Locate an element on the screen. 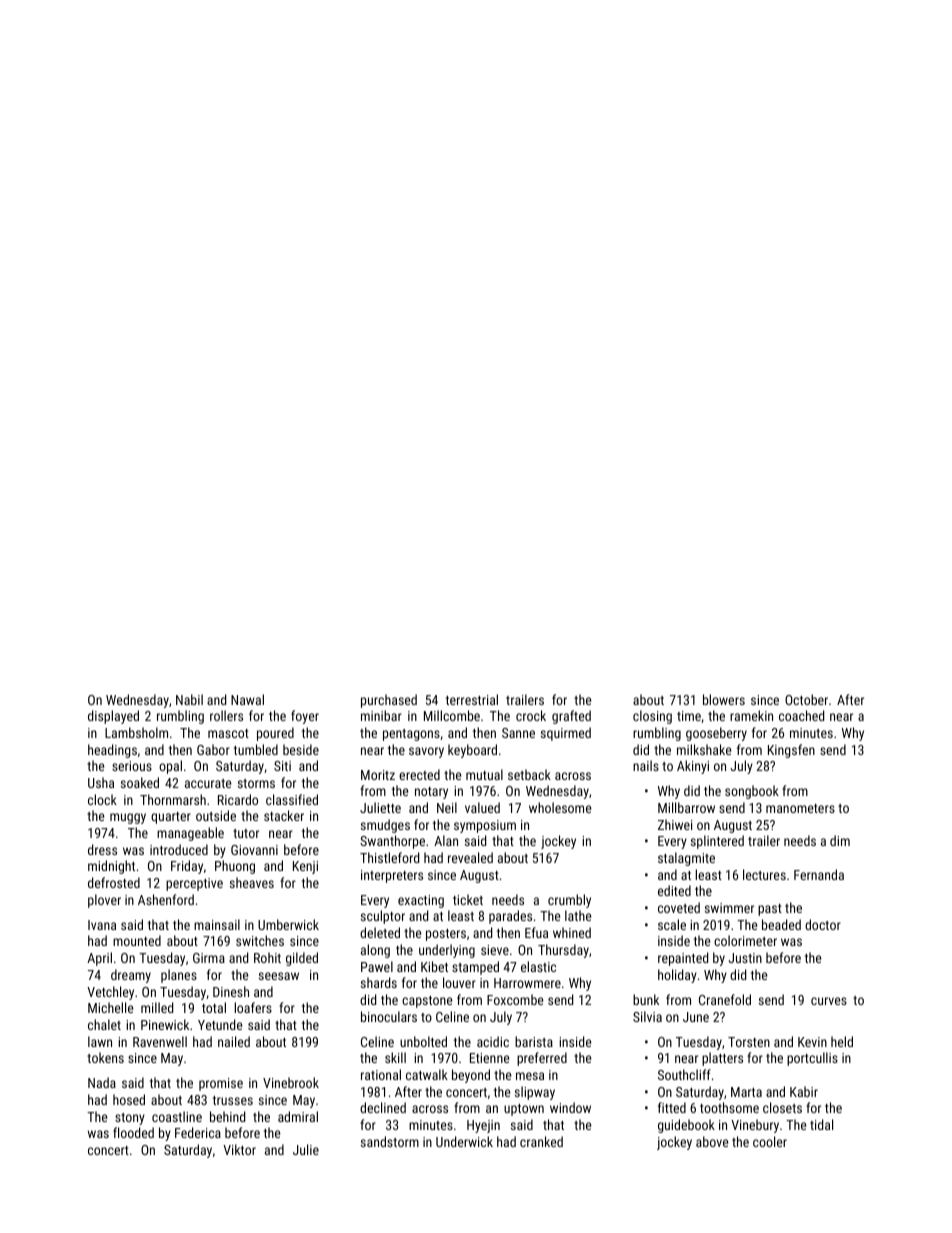 This screenshot has width=952, height=1233. crumbly is located at coordinates (569, 901).
